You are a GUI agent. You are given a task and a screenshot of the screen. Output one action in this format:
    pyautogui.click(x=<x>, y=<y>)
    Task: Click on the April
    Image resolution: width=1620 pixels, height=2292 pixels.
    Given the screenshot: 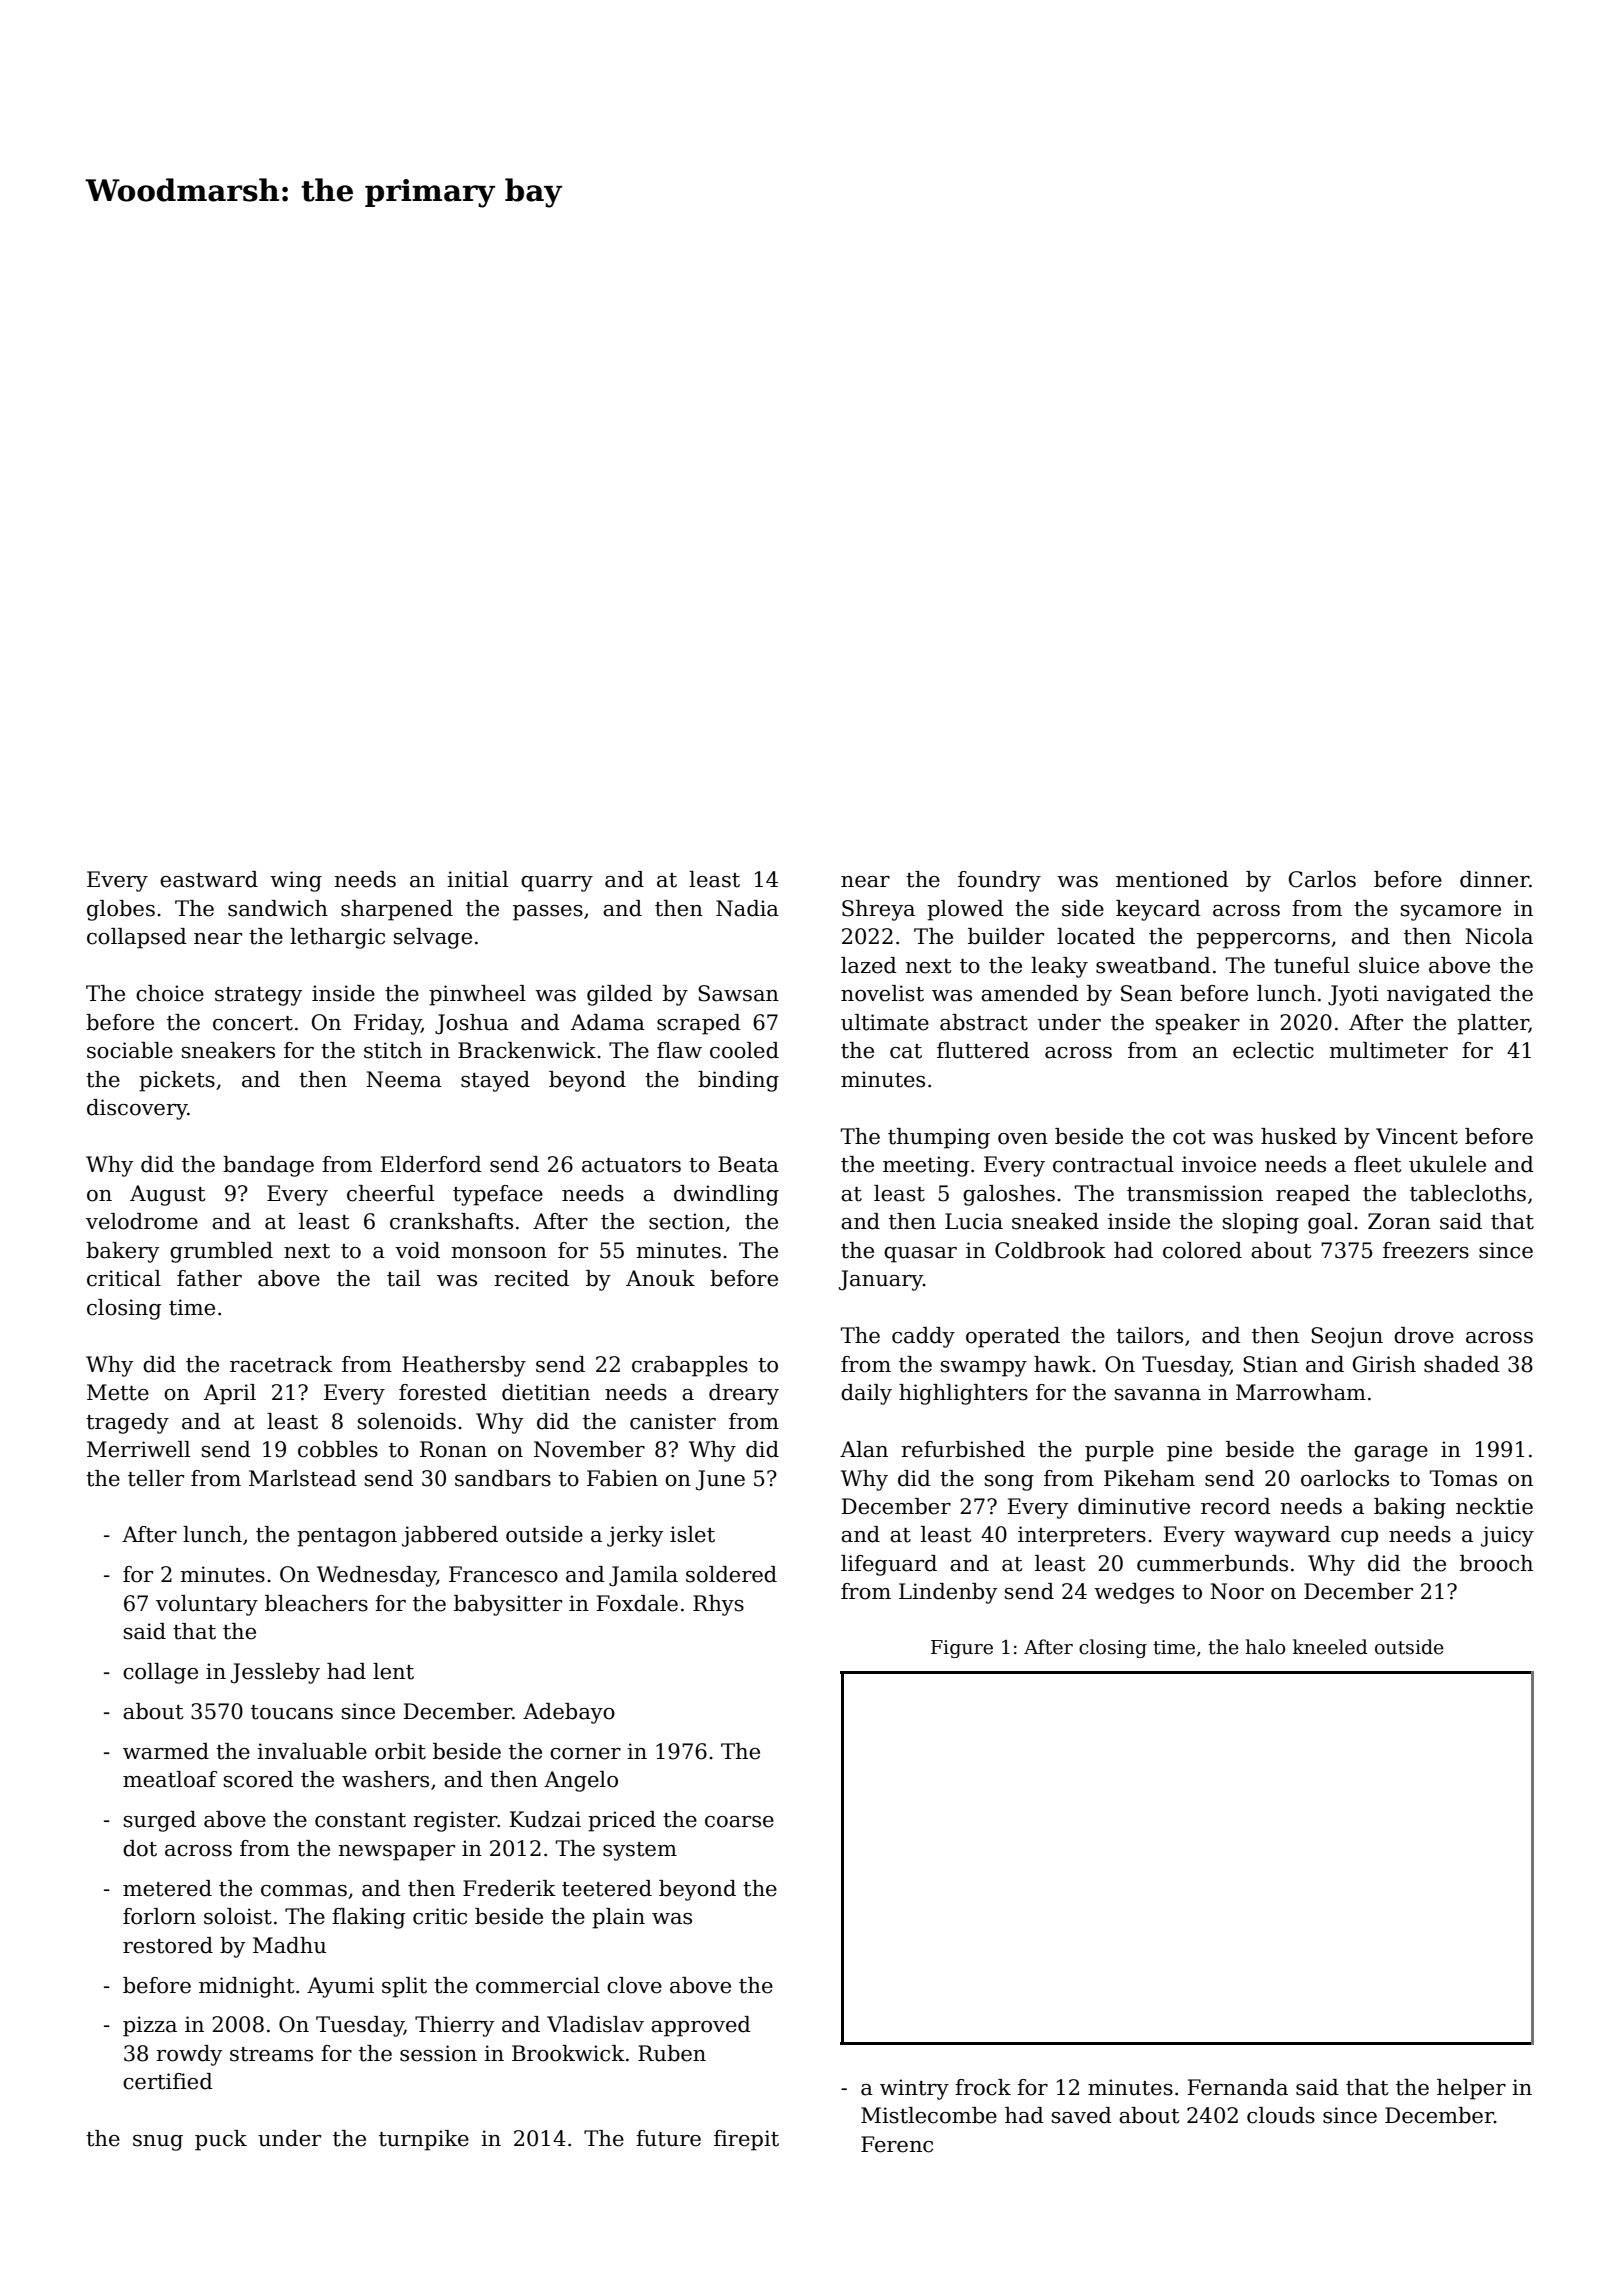 What is the action you would take?
    pyautogui.click(x=230, y=1394)
